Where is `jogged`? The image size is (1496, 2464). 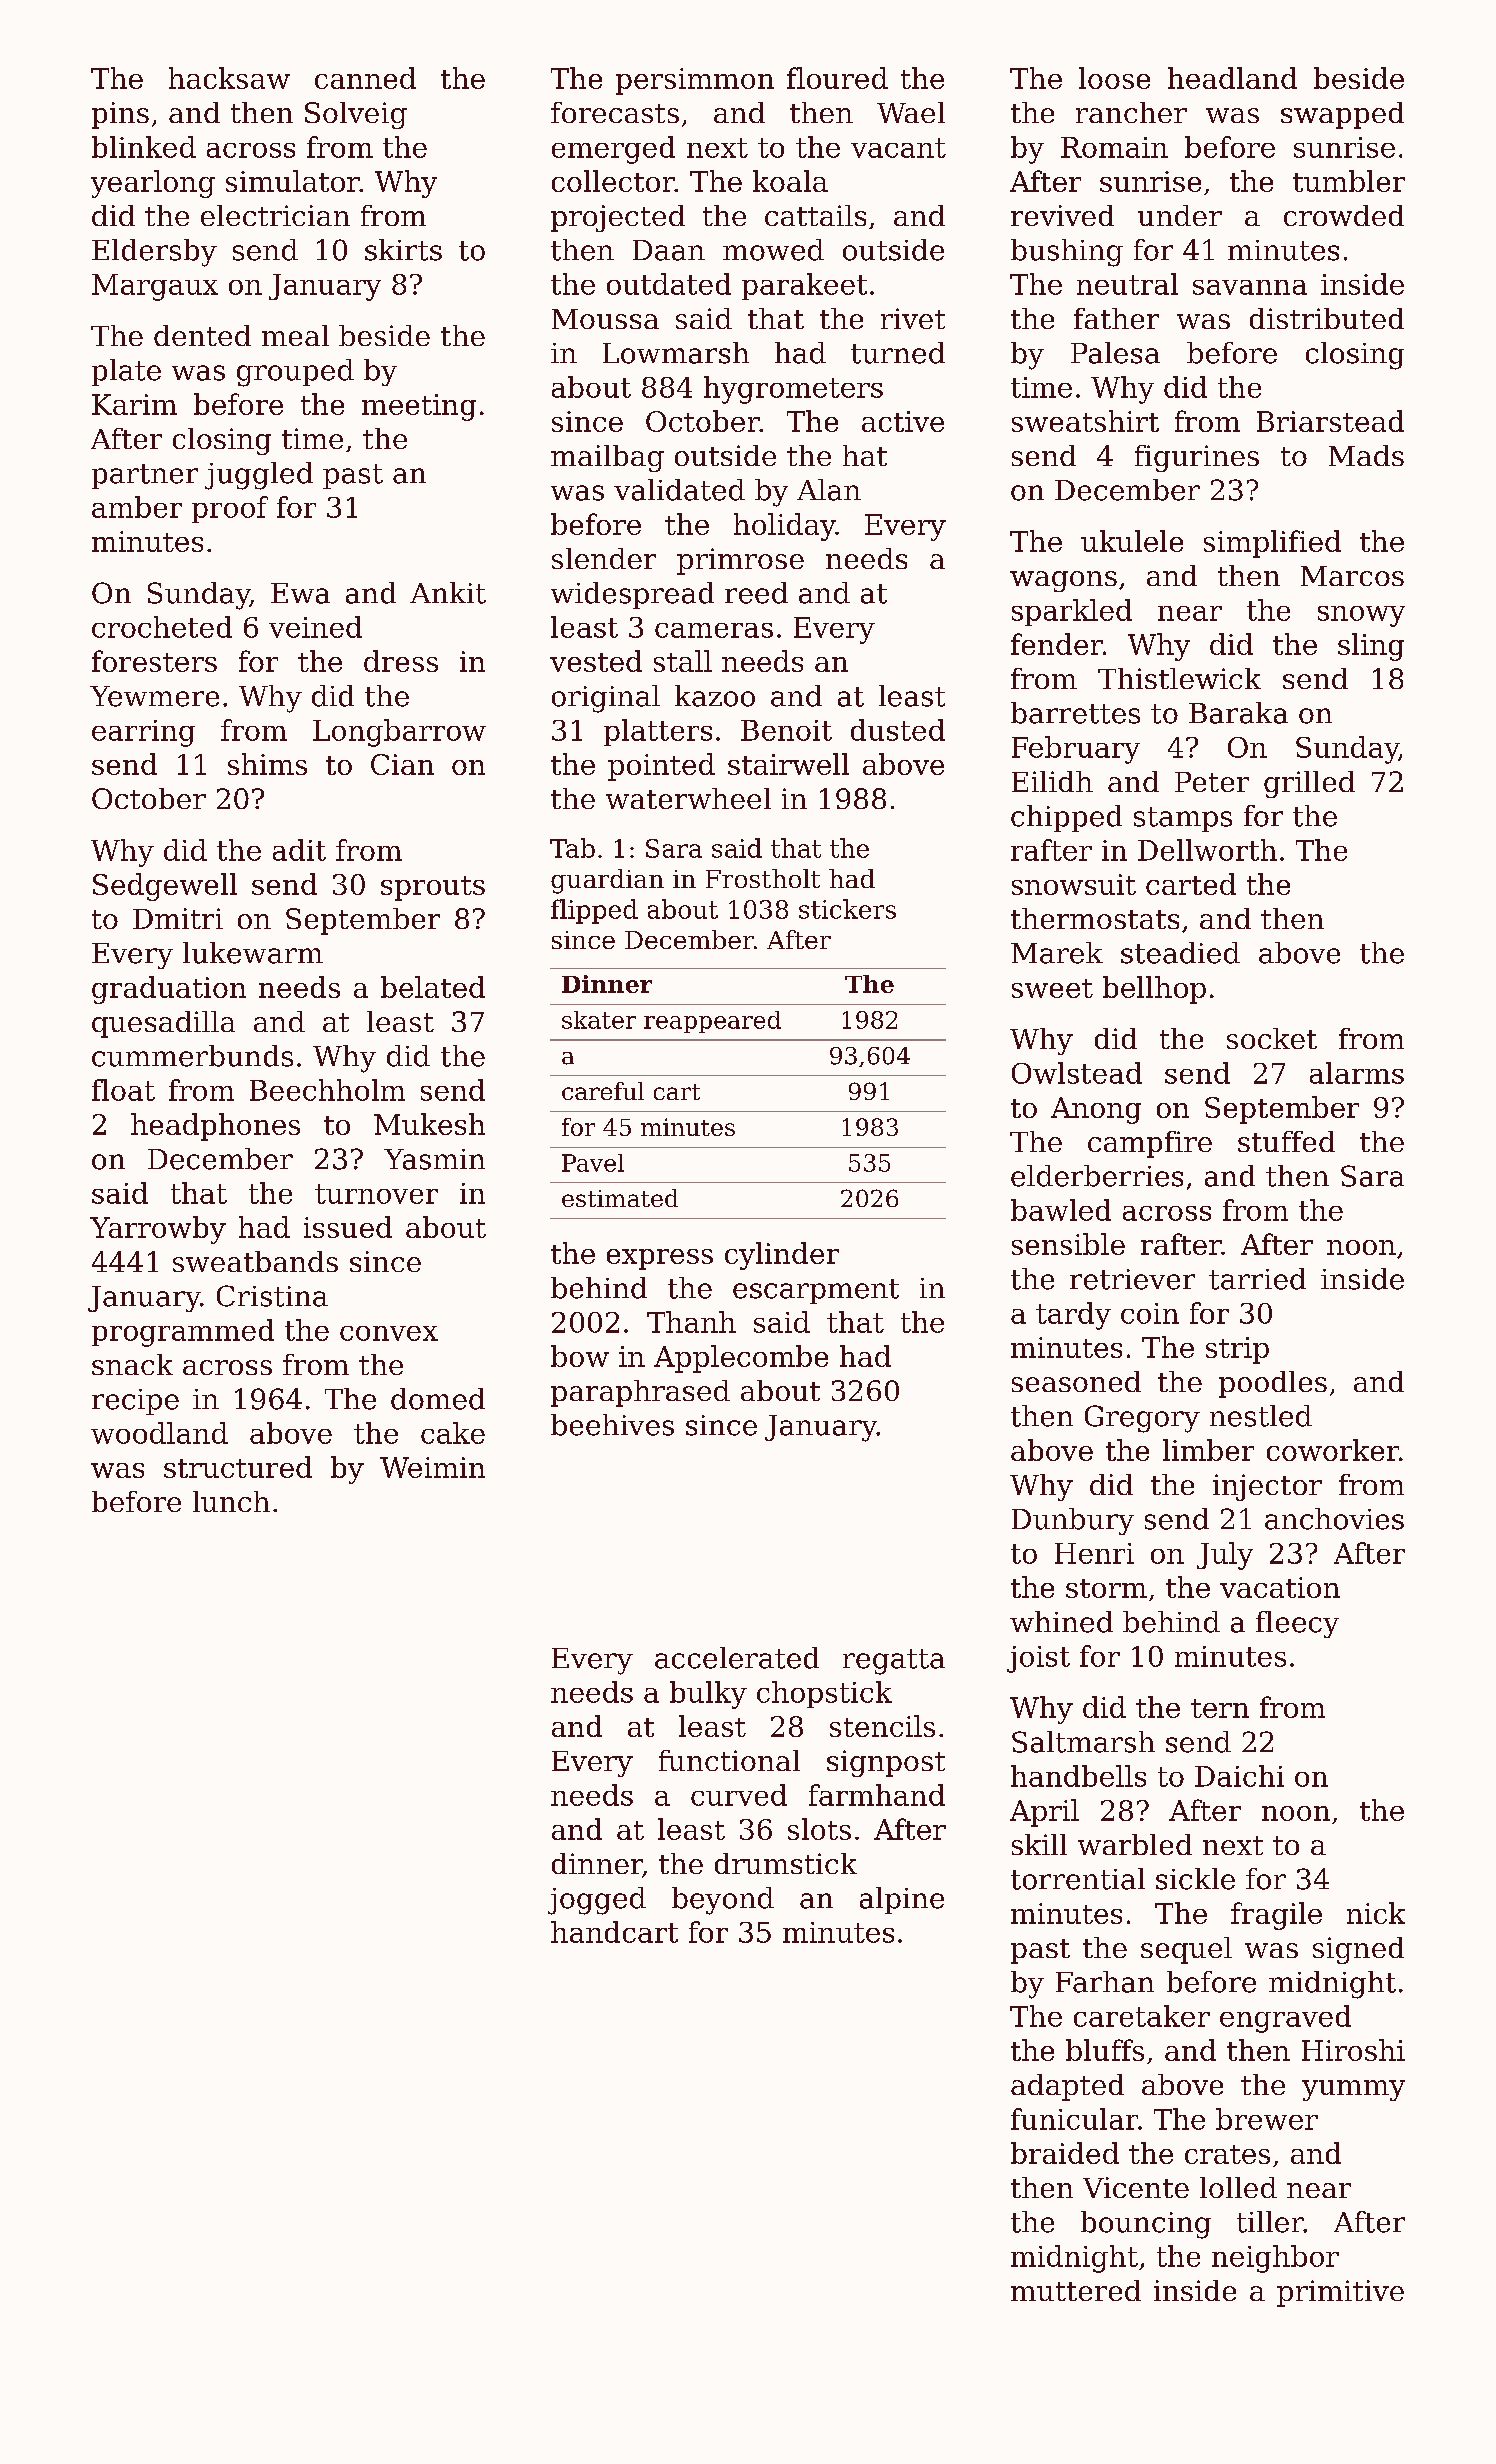
jogged is located at coordinates (597, 1901).
